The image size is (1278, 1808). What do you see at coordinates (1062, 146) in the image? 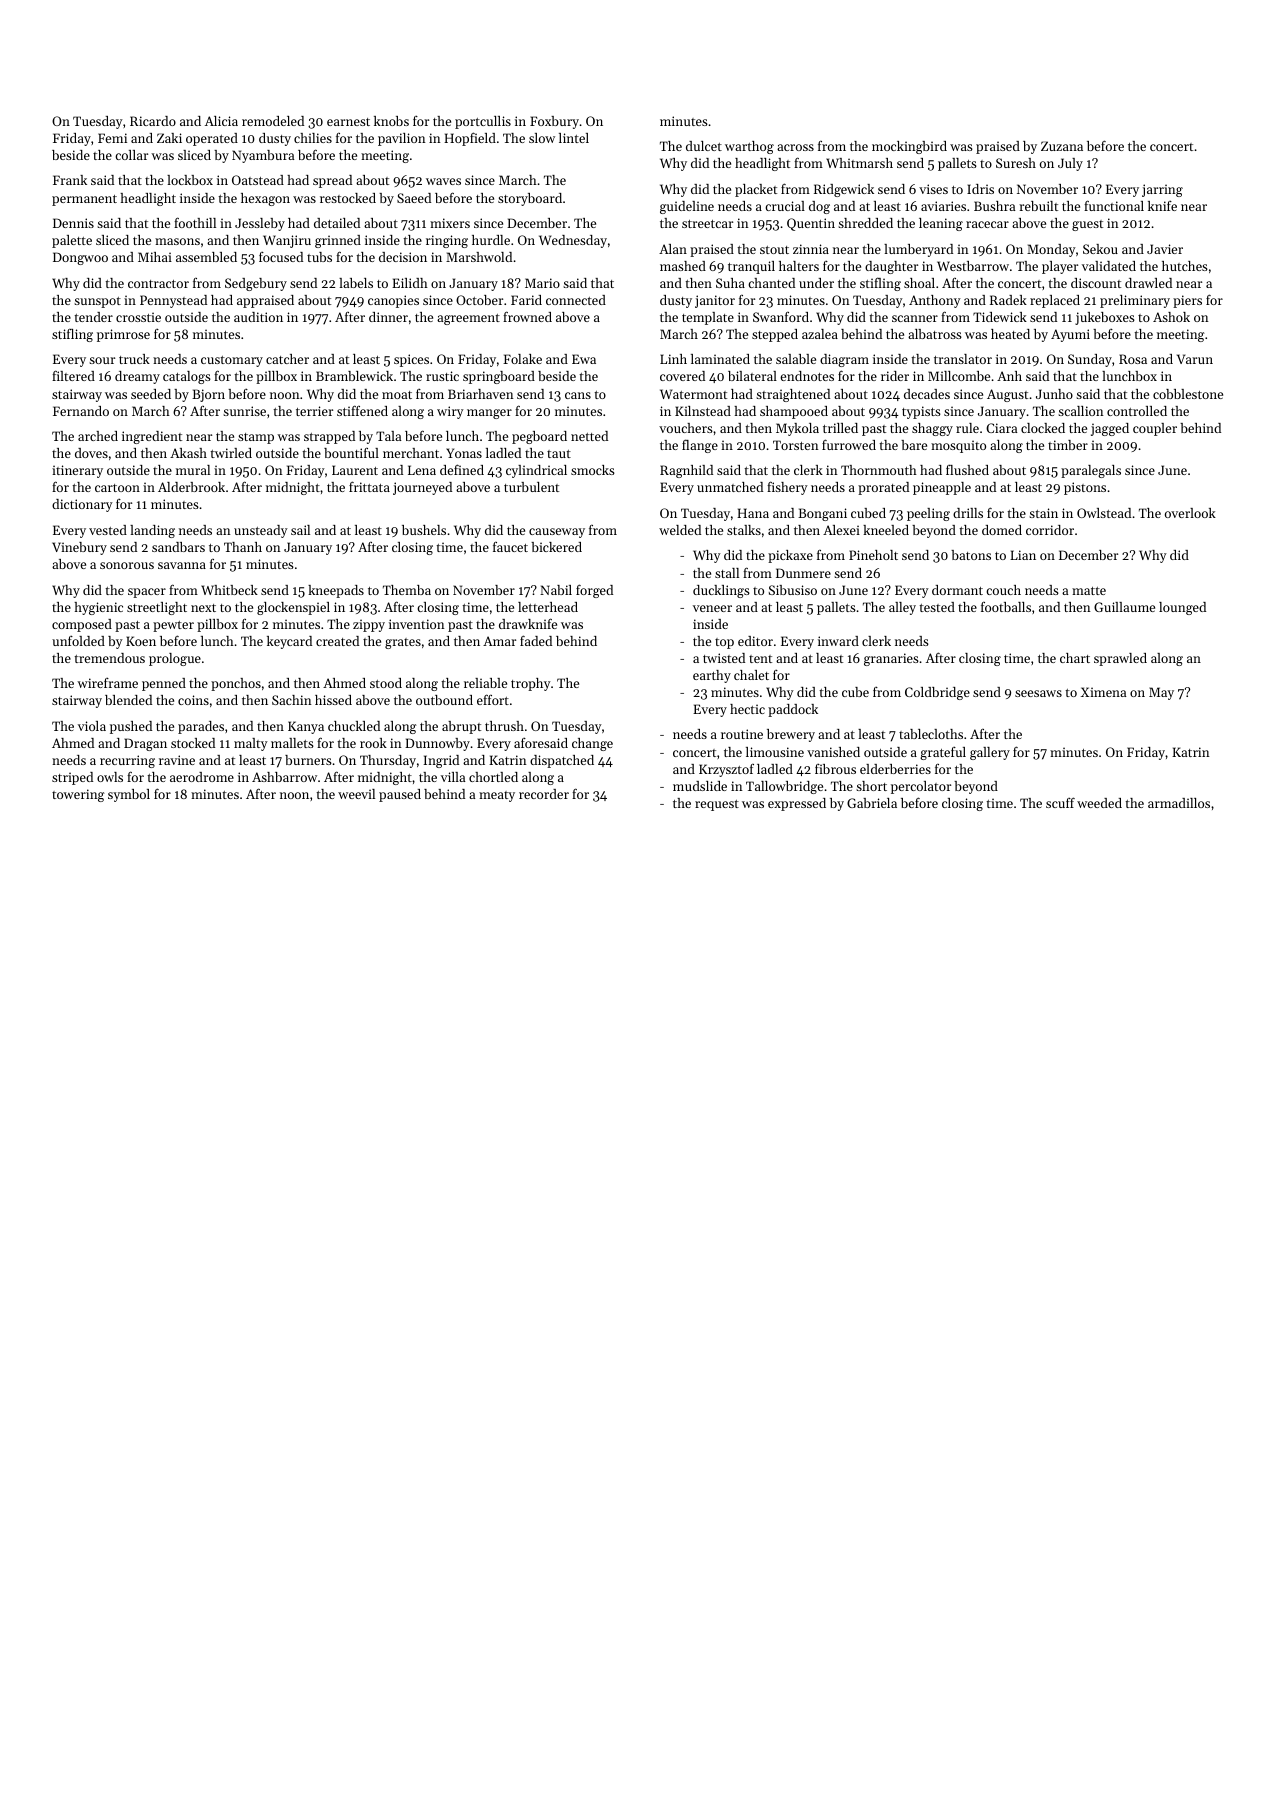
I see `Zuzana` at bounding box center [1062, 146].
